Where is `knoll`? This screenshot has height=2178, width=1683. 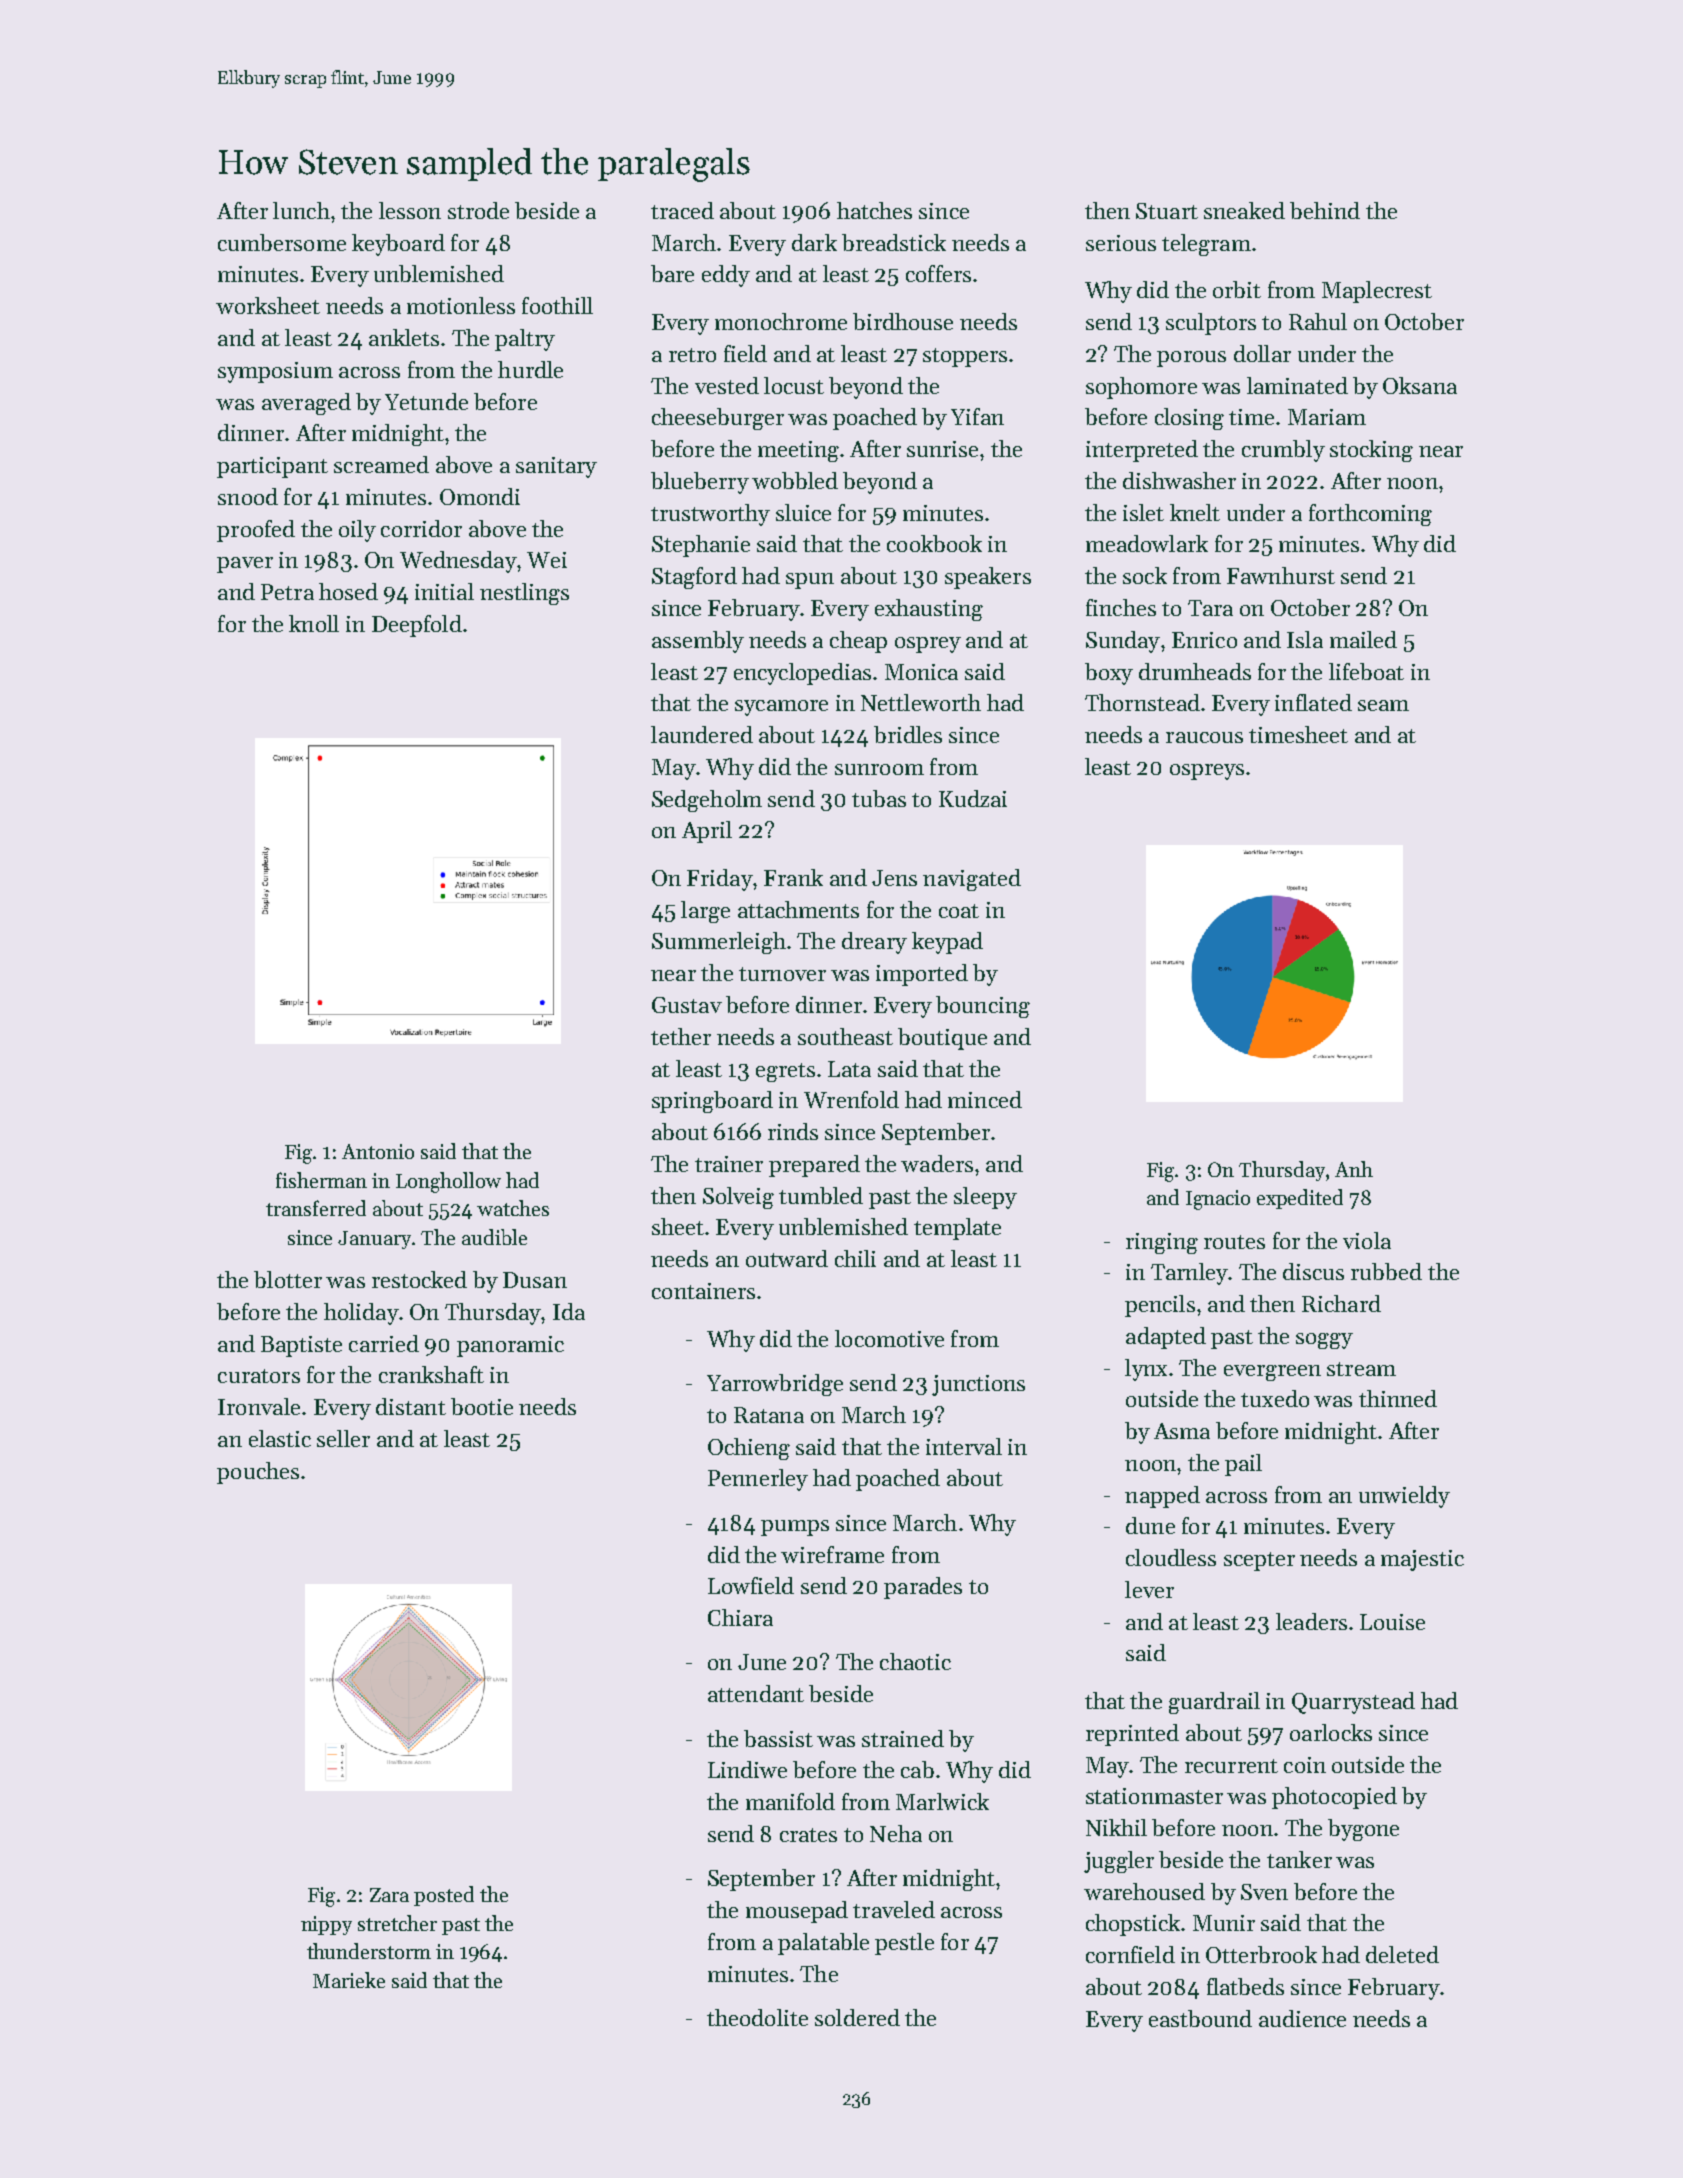 knoll is located at coordinates (314, 623).
